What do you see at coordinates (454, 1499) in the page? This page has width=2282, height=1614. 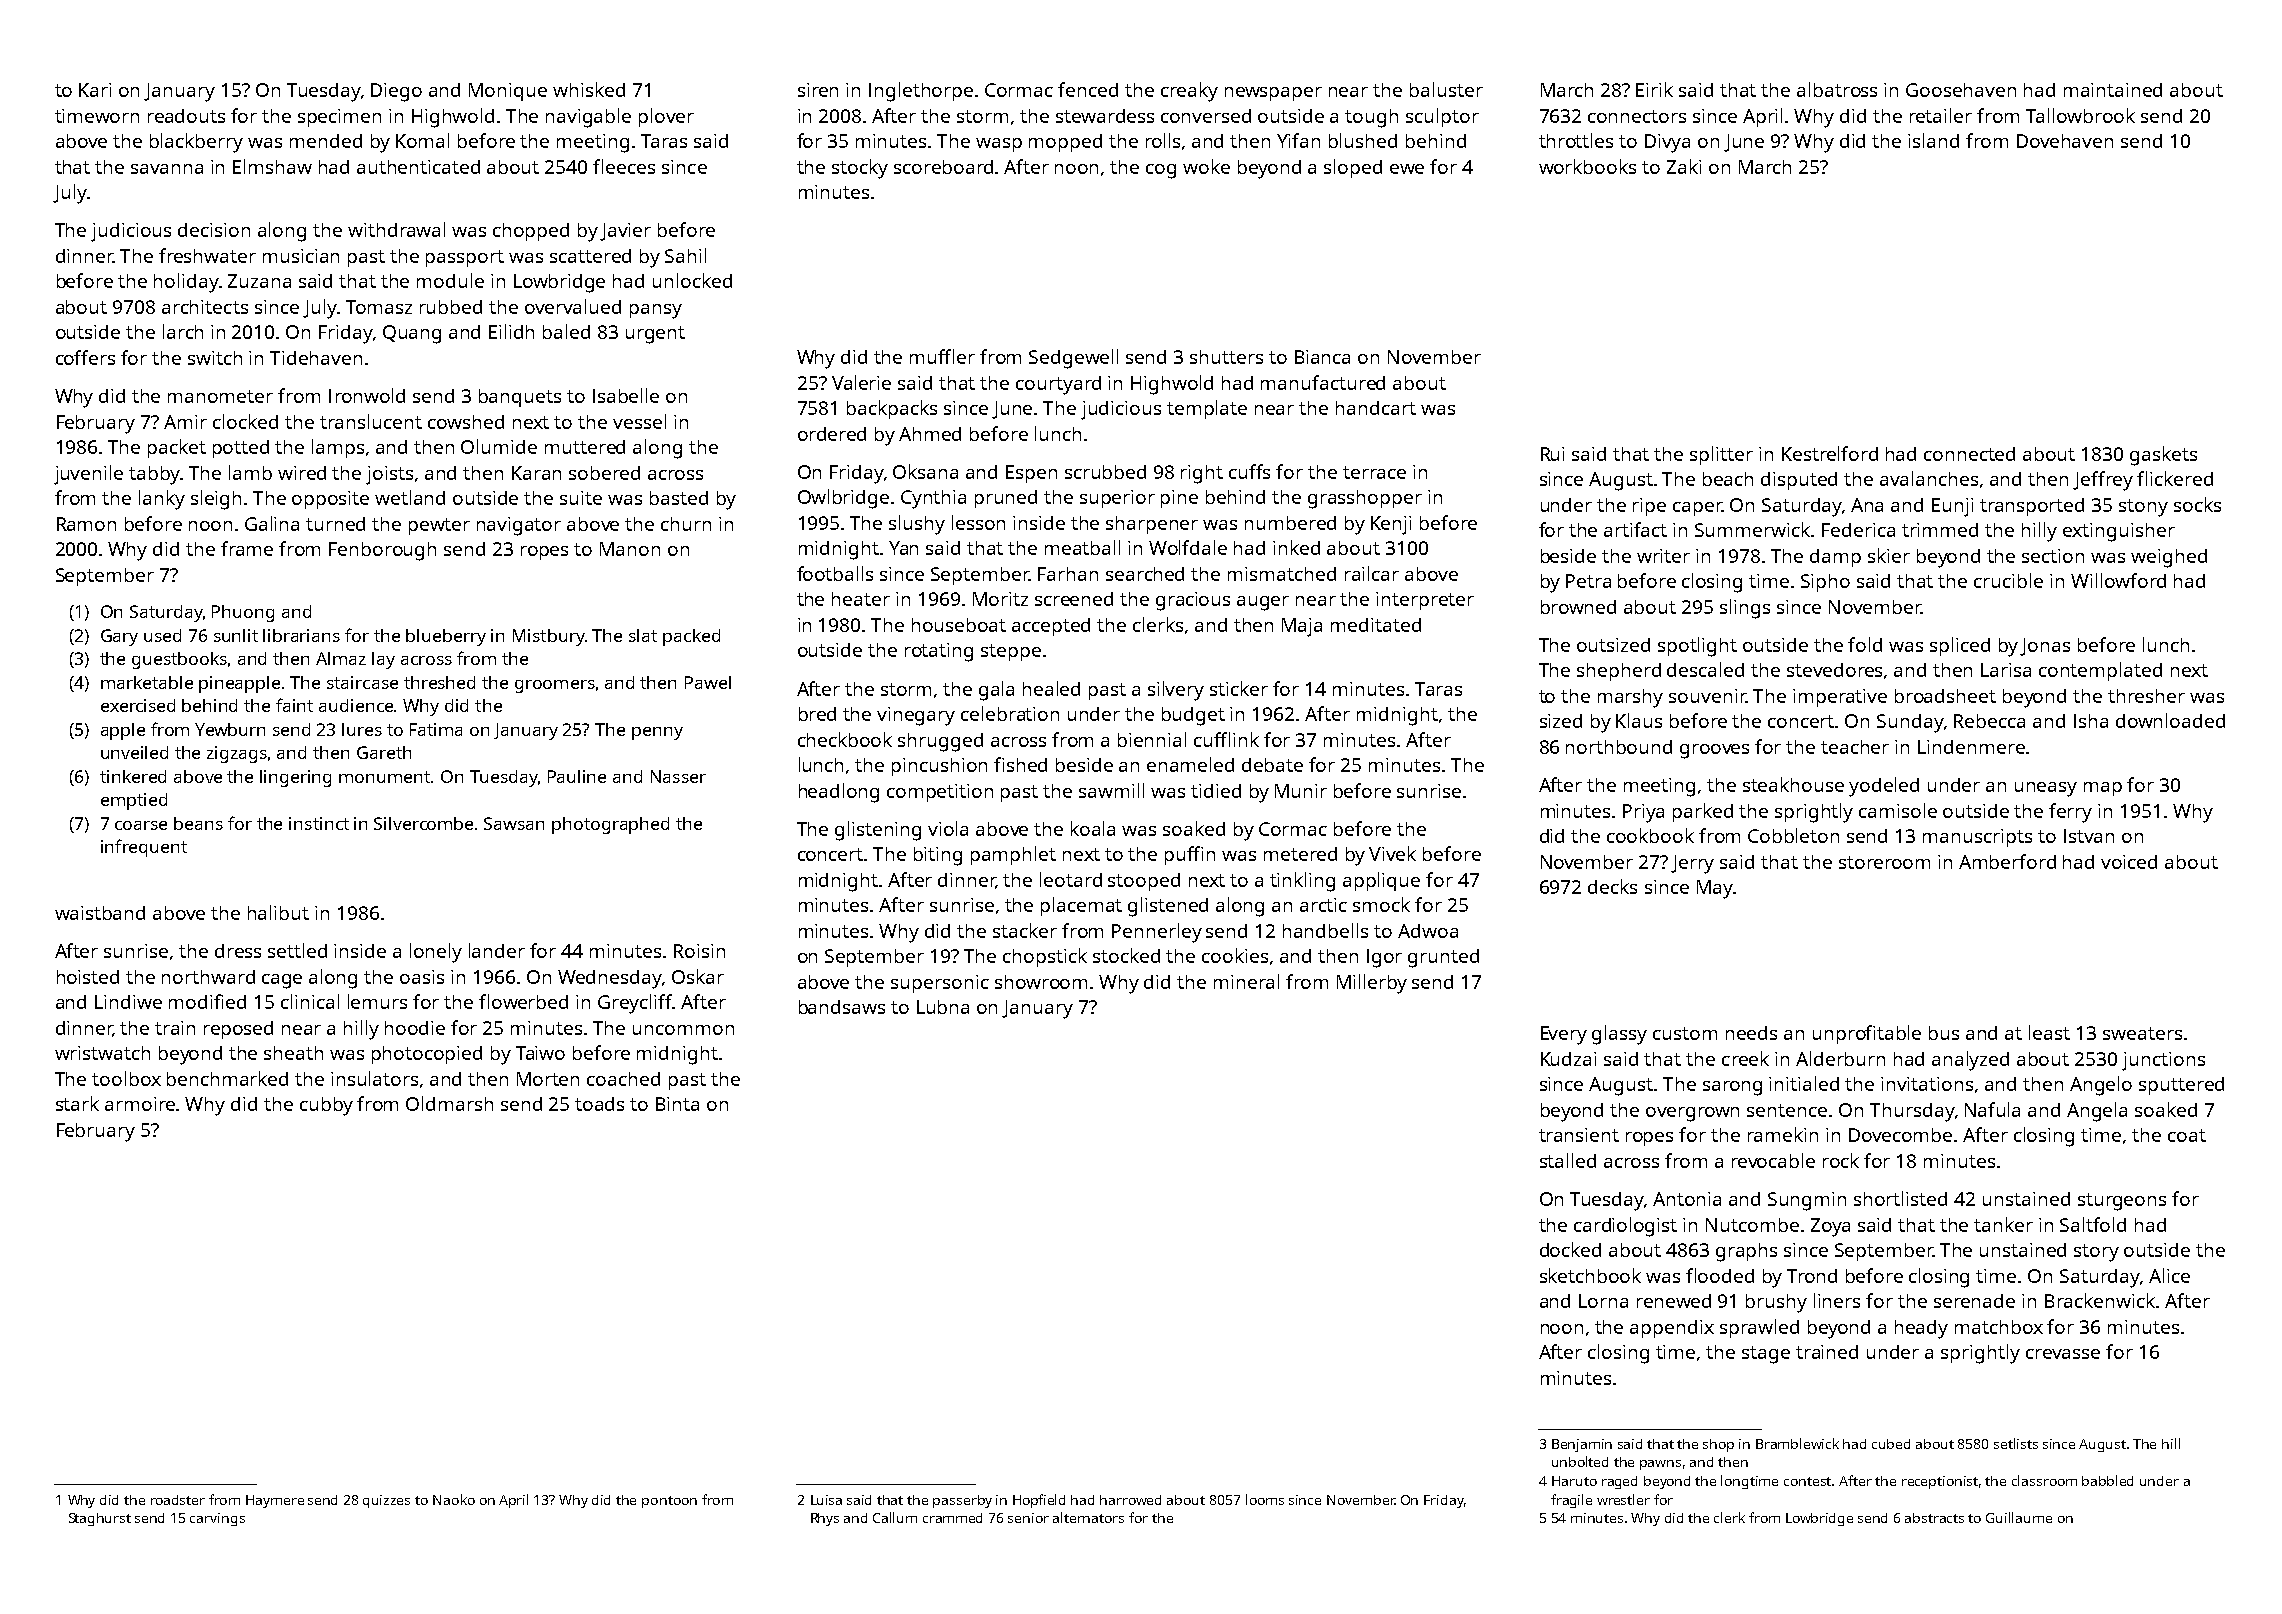 I see `Naoko` at bounding box center [454, 1499].
